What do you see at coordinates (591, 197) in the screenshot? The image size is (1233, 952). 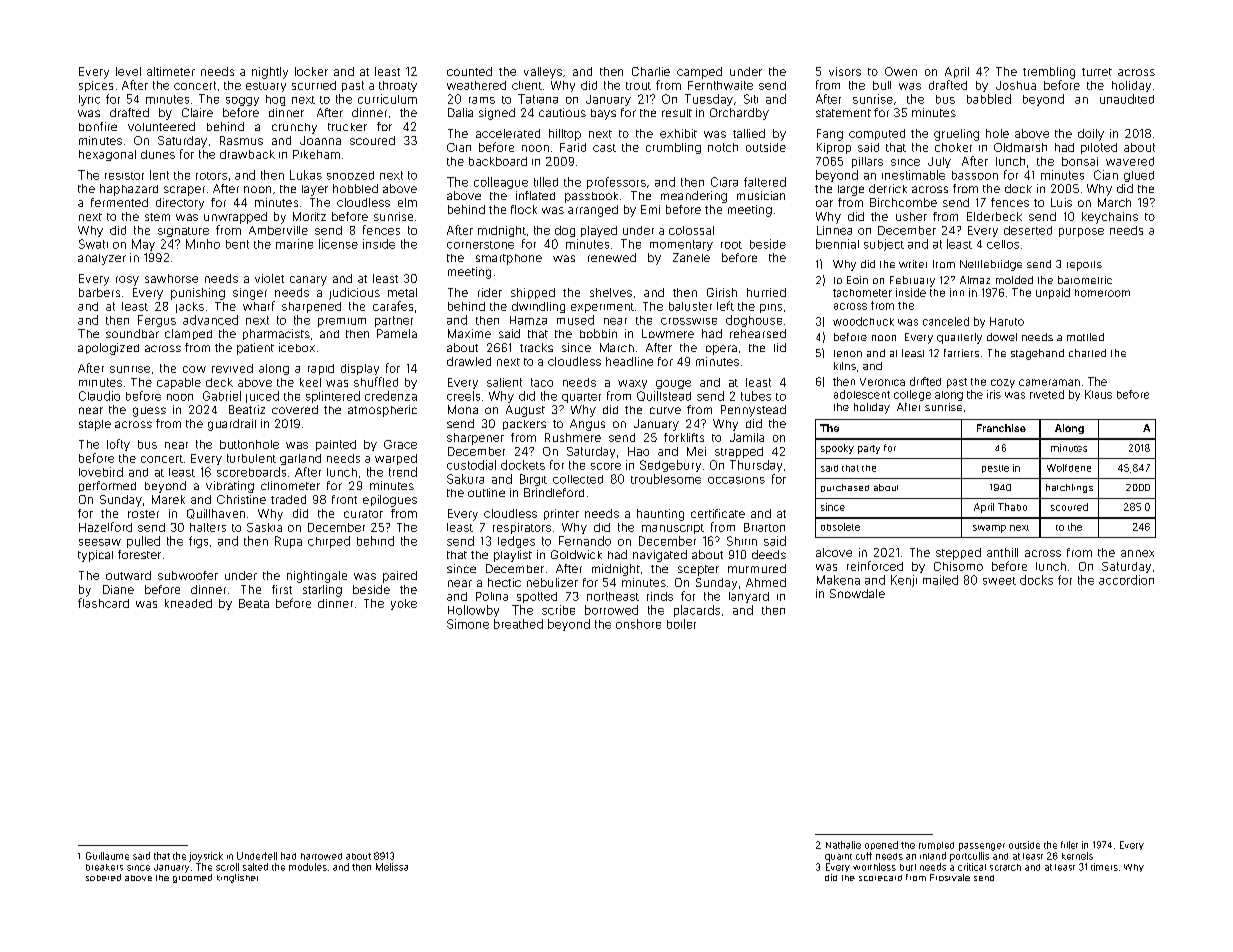 I see `passbook` at bounding box center [591, 197].
